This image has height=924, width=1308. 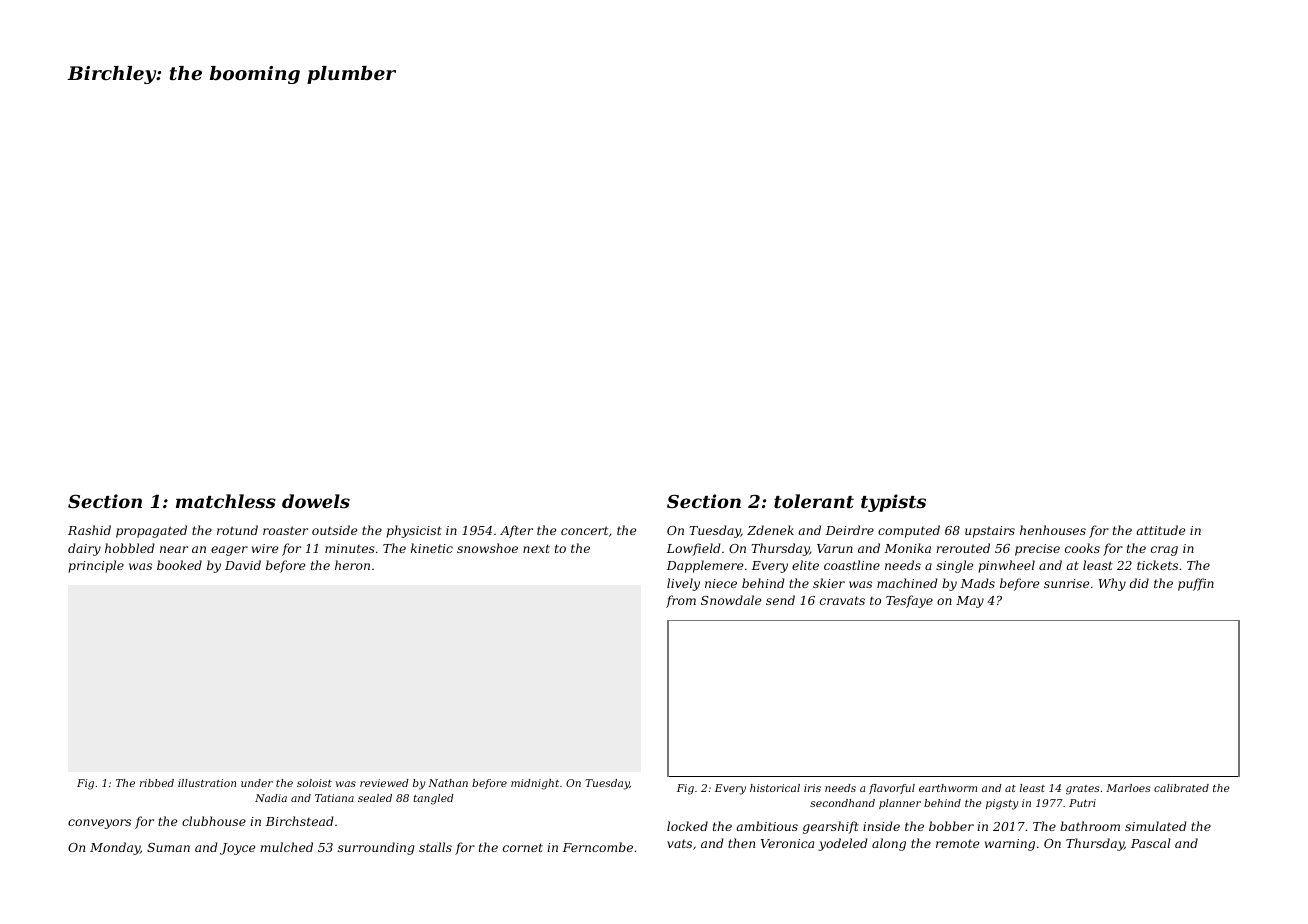 What do you see at coordinates (812, 788) in the image?
I see `iris` at bounding box center [812, 788].
